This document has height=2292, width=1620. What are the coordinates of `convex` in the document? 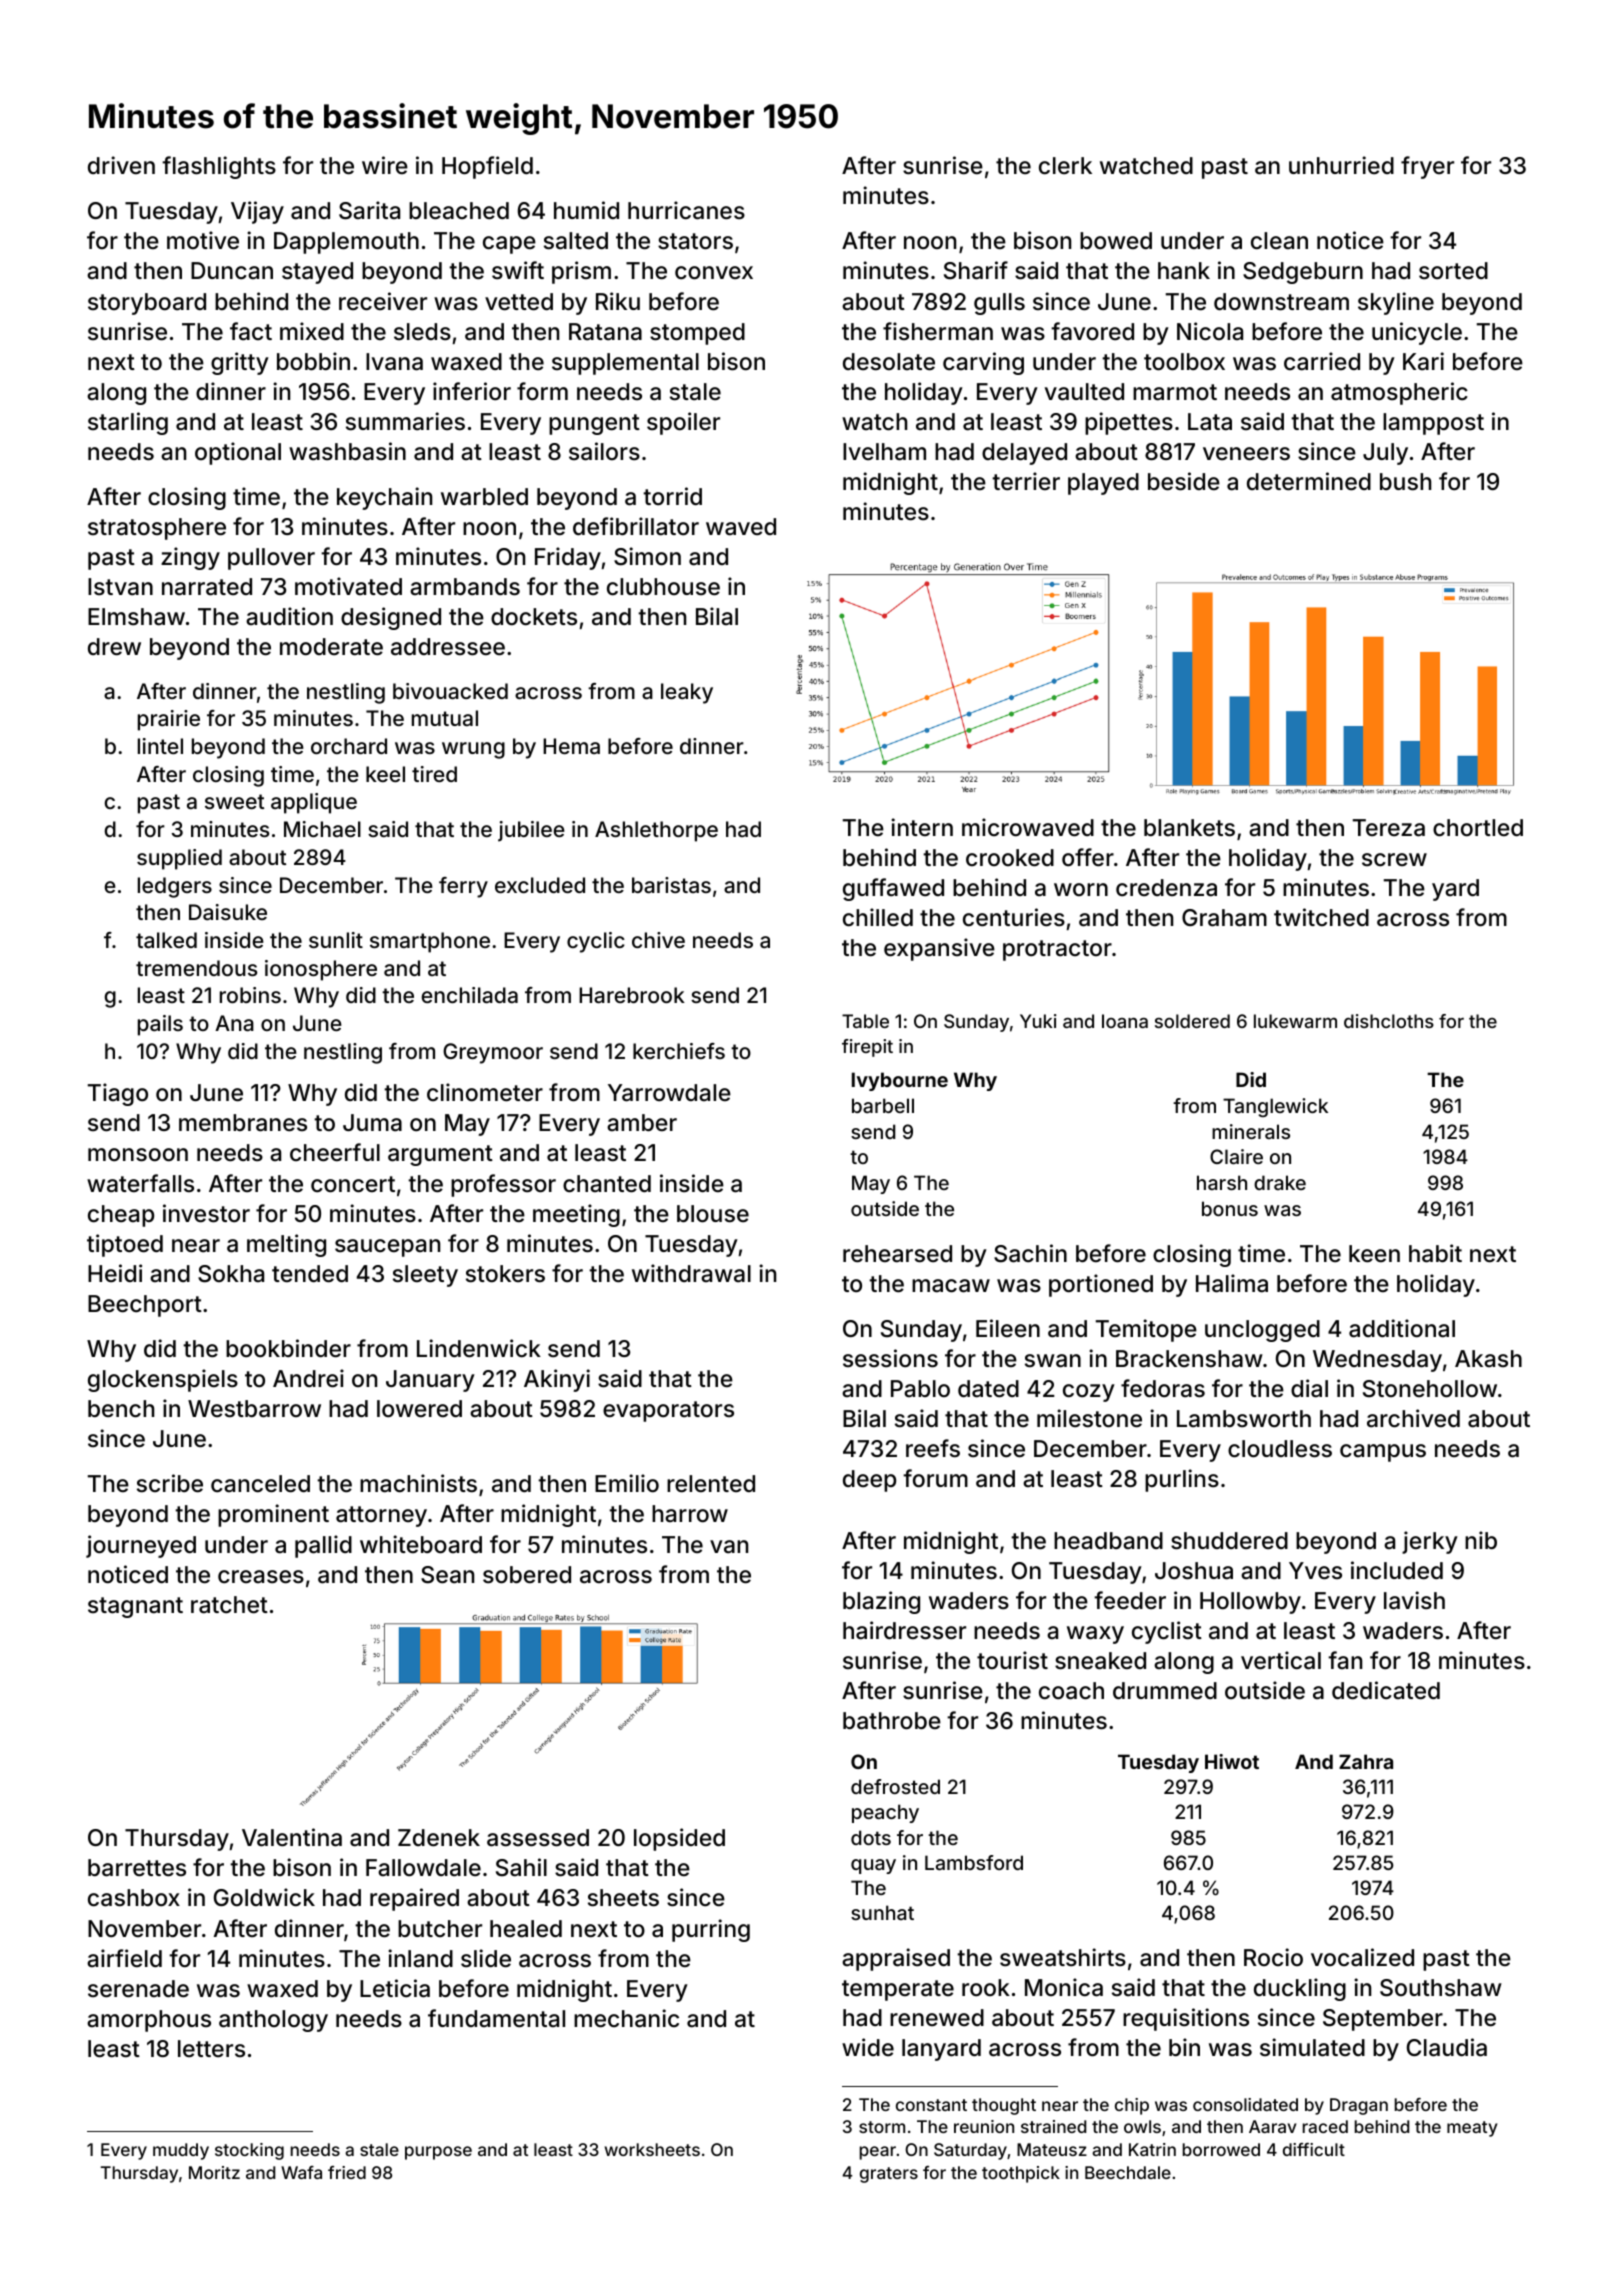 It's located at (714, 273).
